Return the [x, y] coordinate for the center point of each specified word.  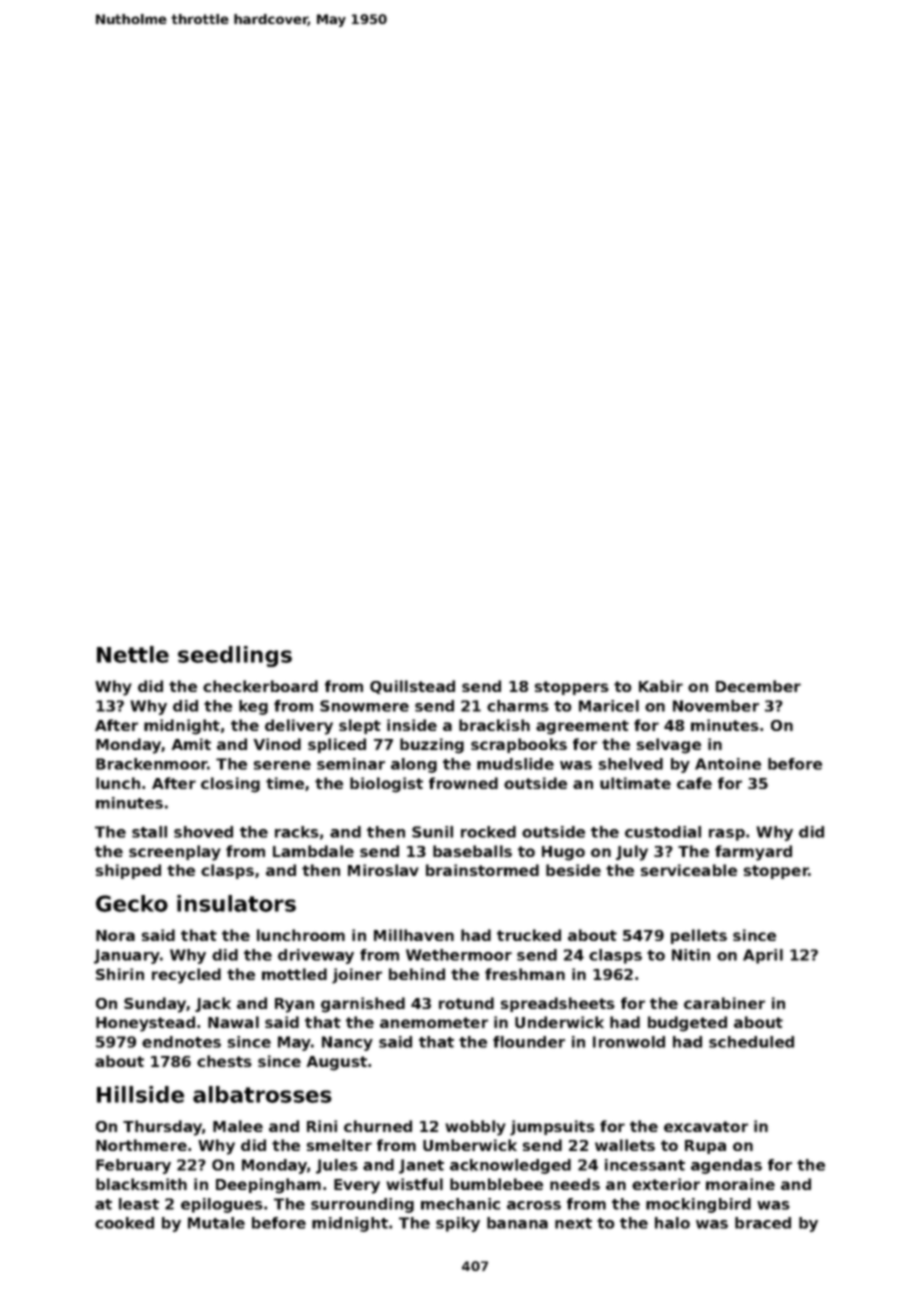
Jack [213, 1004]
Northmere [141, 1145]
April [763, 956]
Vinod [277, 744]
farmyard [753, 853]
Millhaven [414, 935]
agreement [582, 727]
